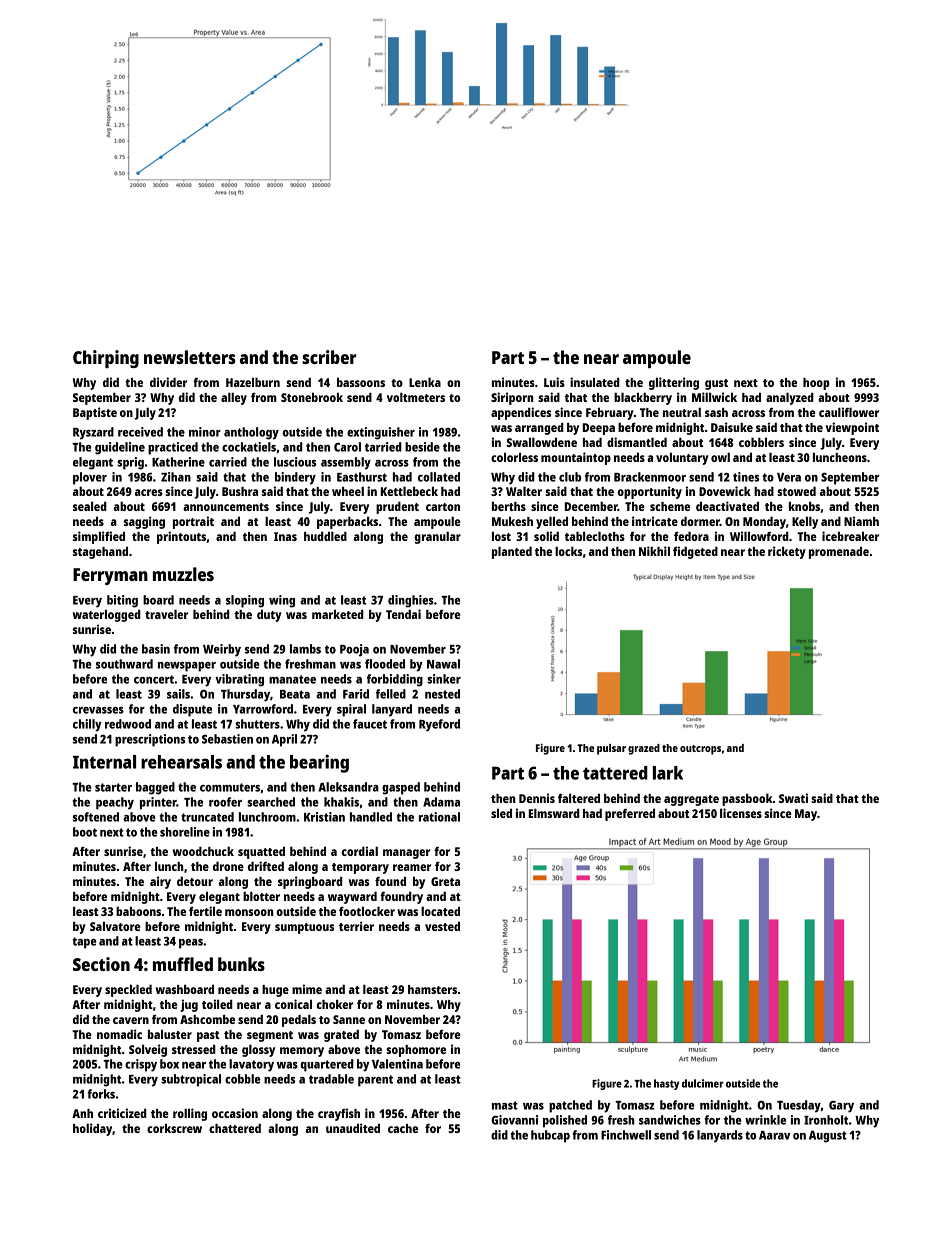  Describe the element at coordinates (505, 1105) in the document. I see `mast` at that location.
